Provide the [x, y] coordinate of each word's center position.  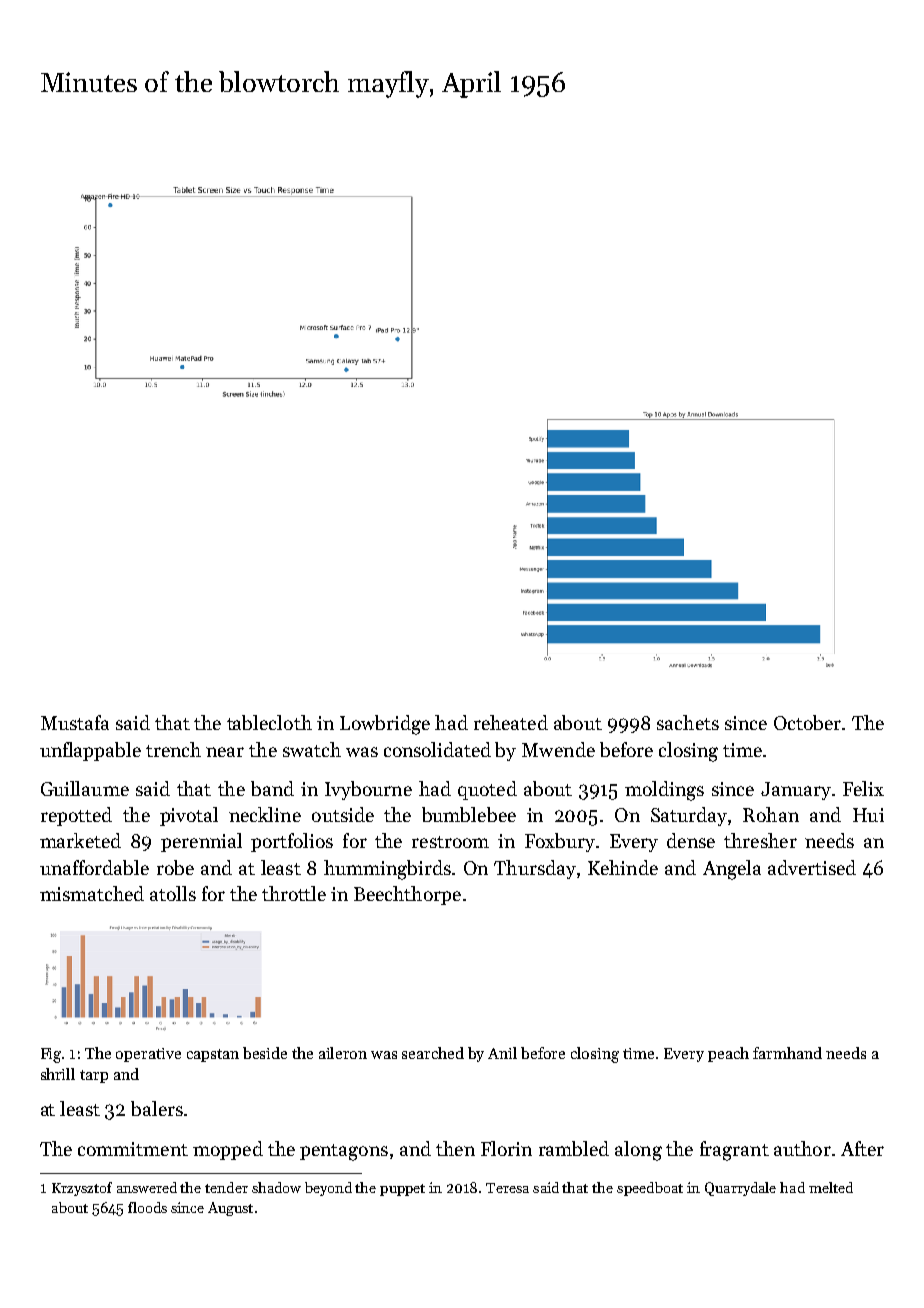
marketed [80, 840]
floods [147, 1207]
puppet [402, 1190]
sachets [688, 722]
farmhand [787, 1053]
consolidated [437, 749]
